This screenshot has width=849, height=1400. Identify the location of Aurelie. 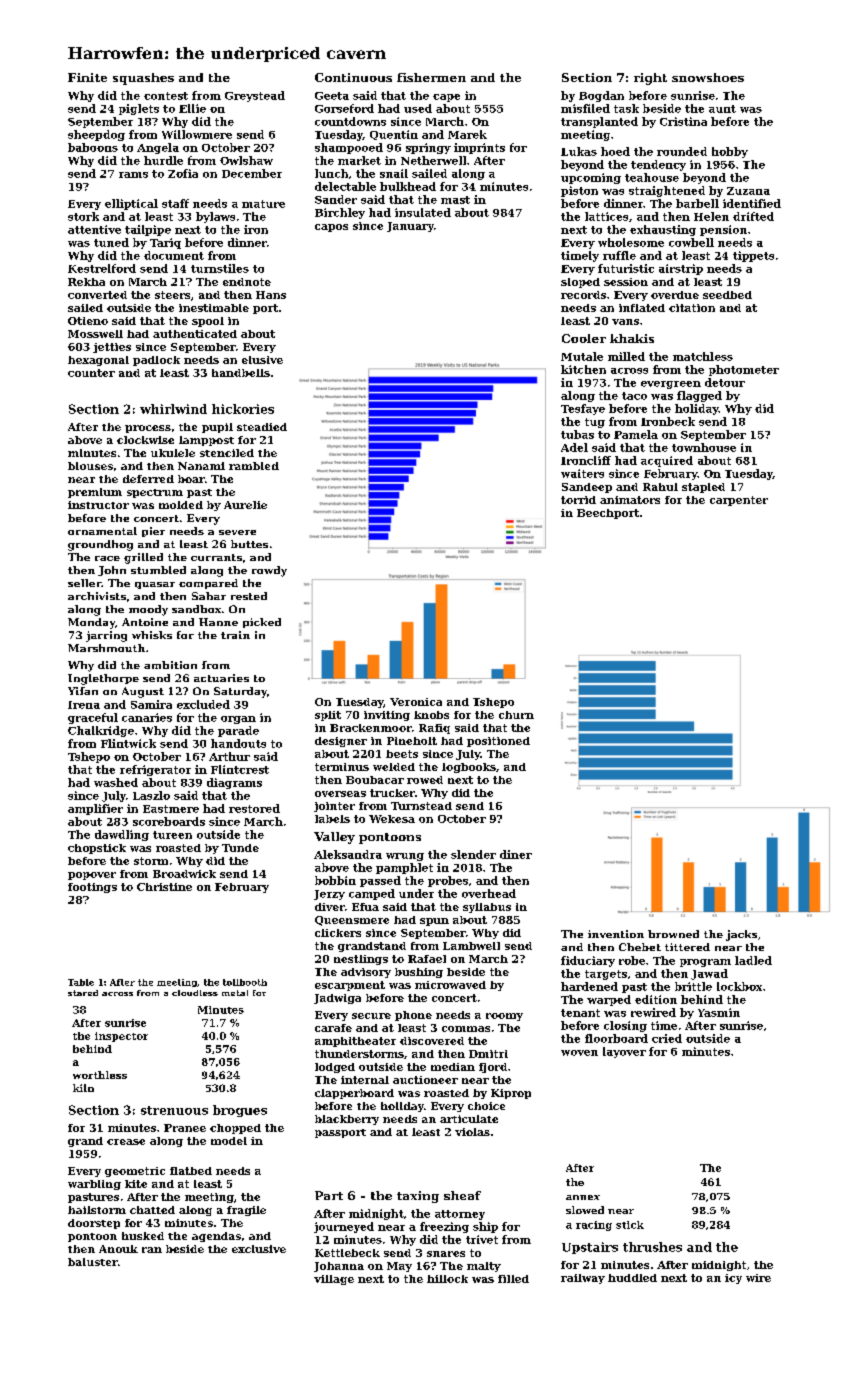
(245, 505).
